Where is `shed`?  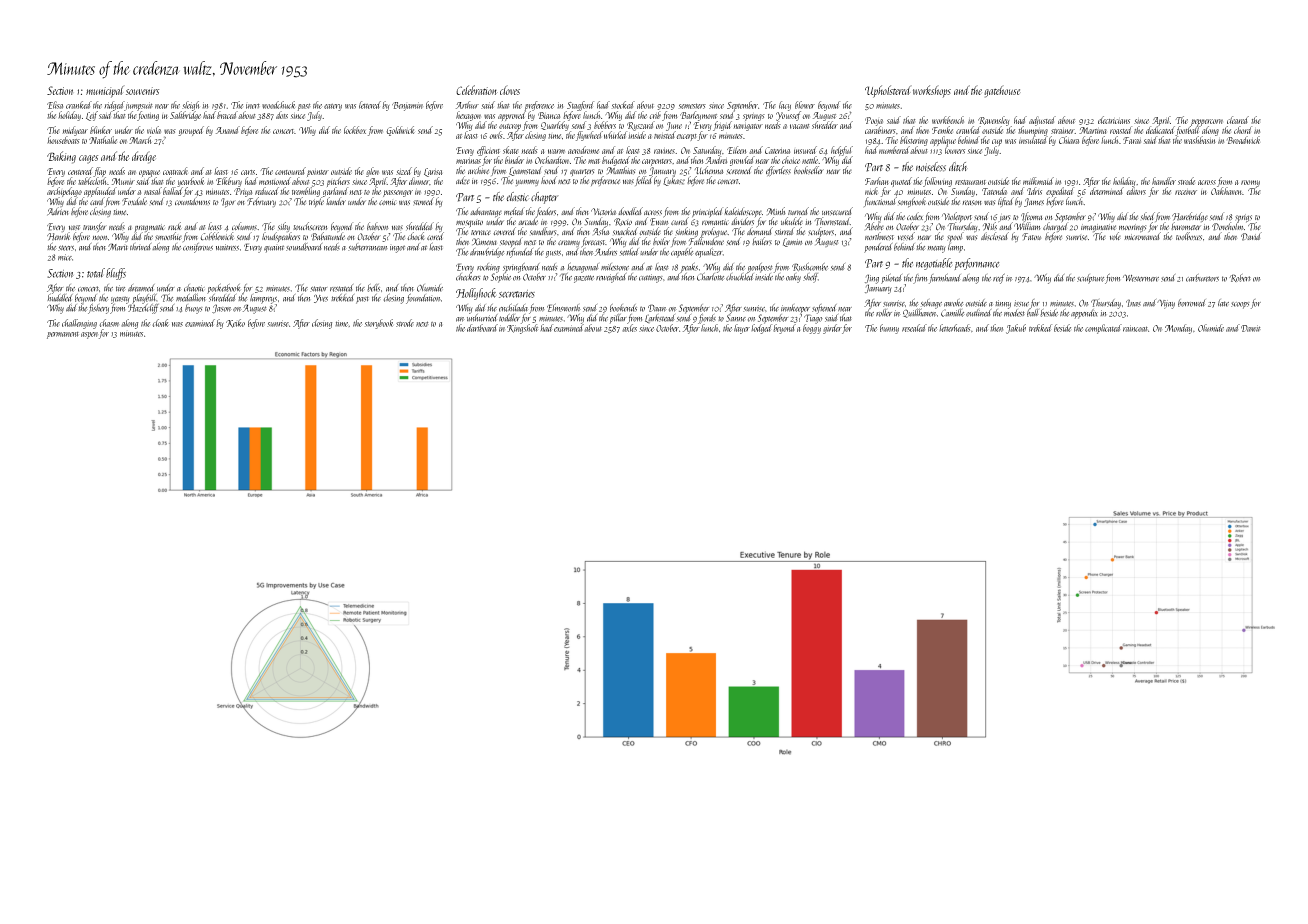
shed is located at coordinates (1148, 216).
